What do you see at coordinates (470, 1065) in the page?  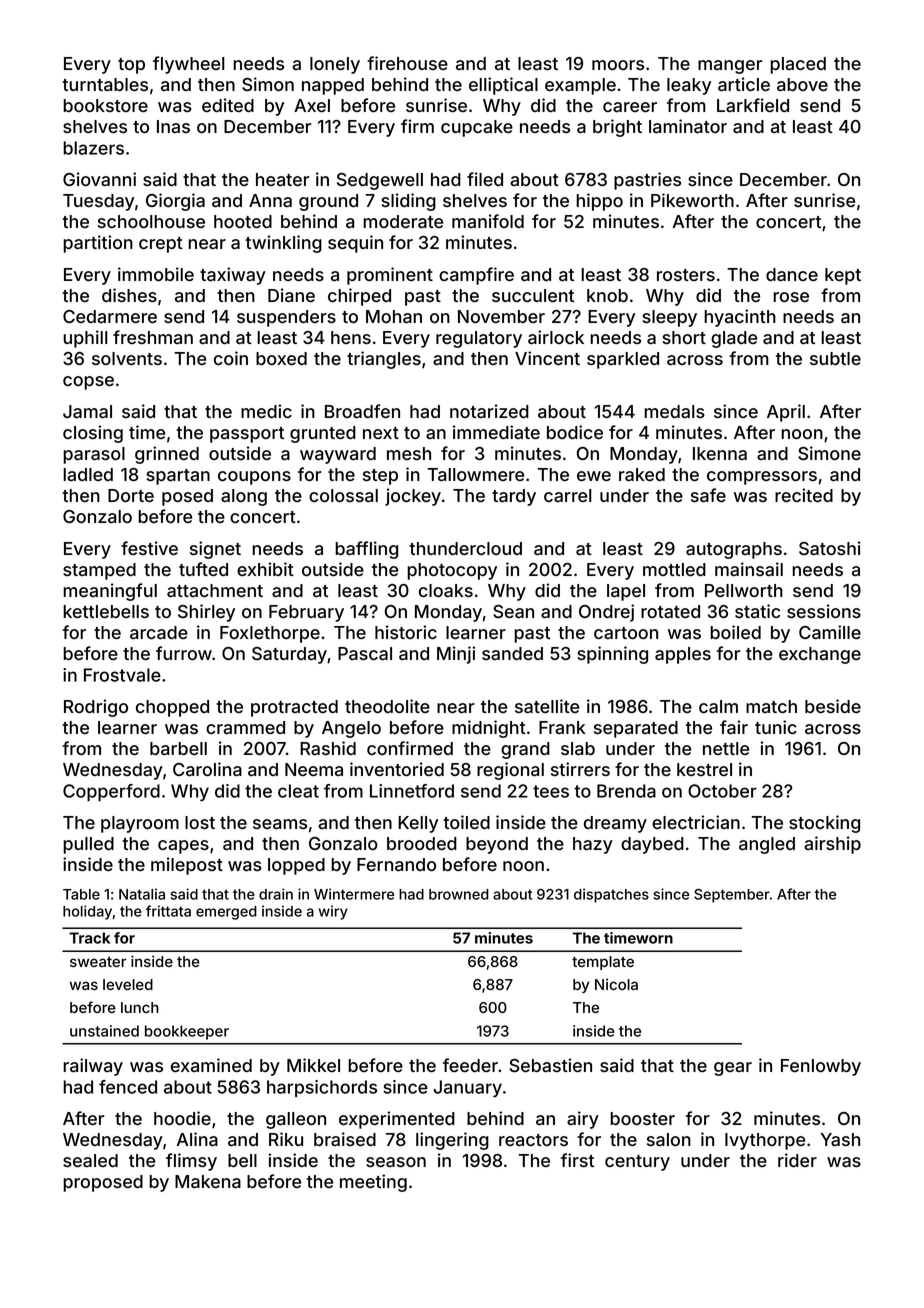 I see `feeder` at bounding box center [470, 1065].
